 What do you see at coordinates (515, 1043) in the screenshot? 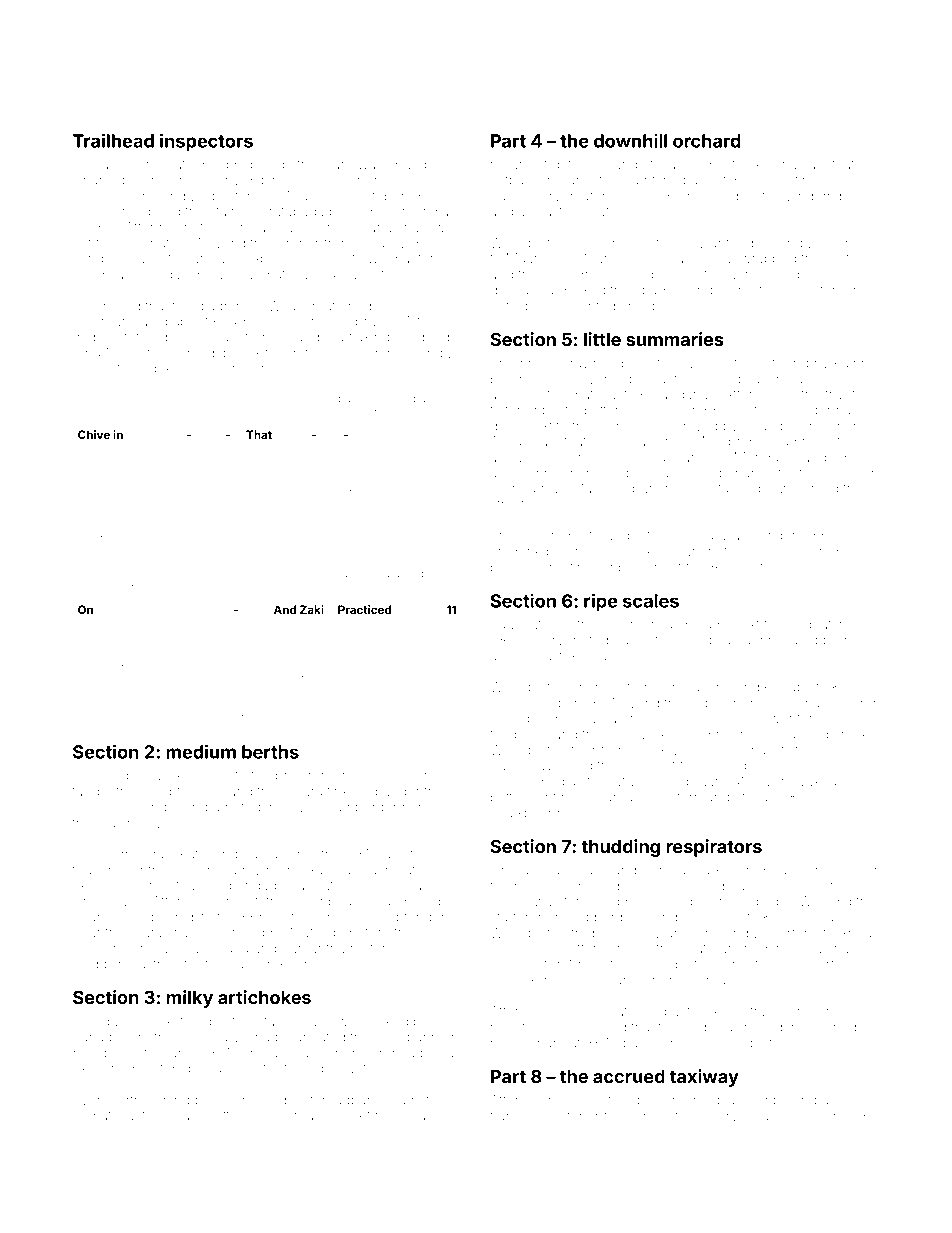
I see `restated` at bounding box center [515, 1043].
